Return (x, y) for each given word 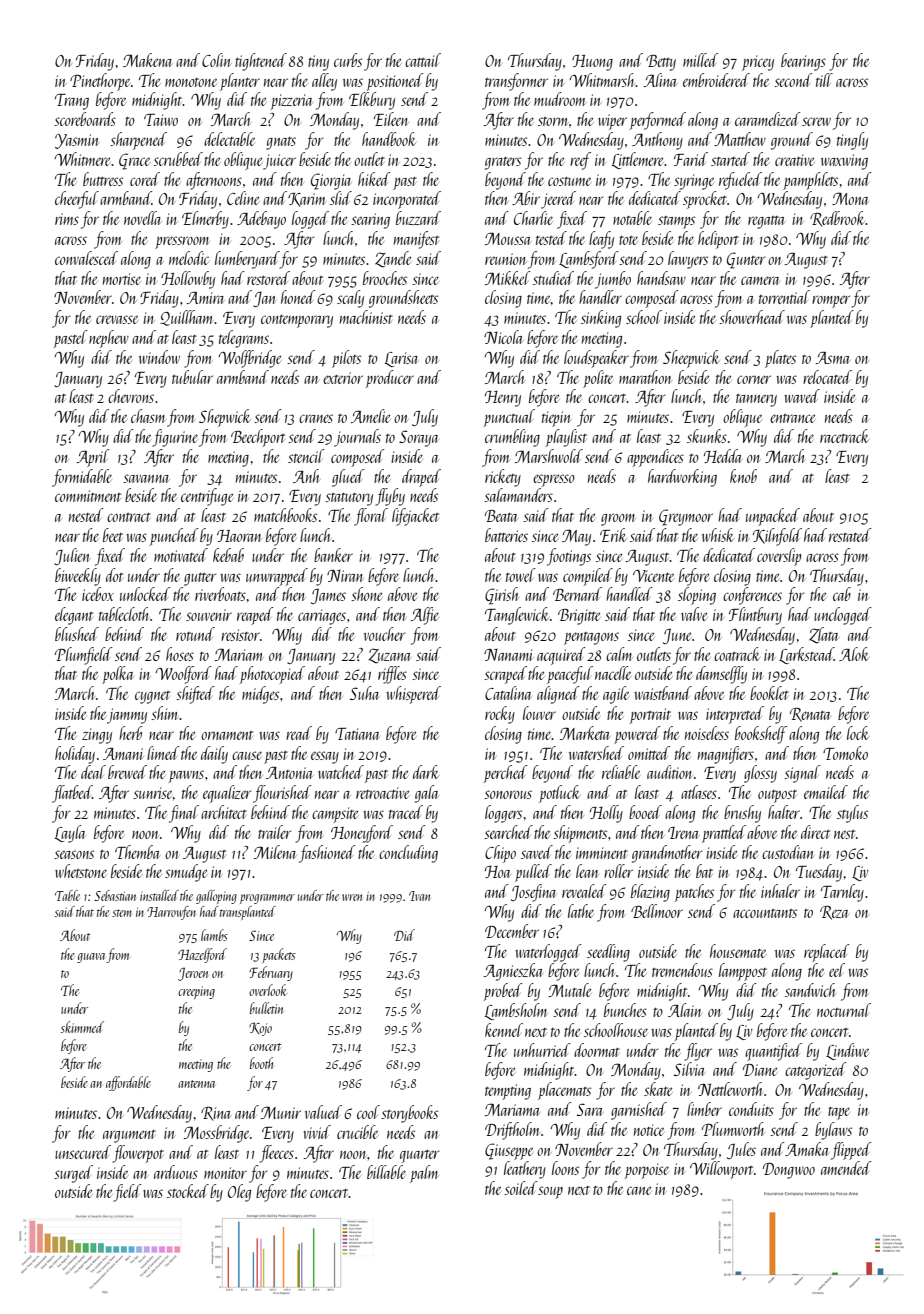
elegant (74, 616)
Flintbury (755, 616)
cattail (423, 60)
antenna (196, 1084)
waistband (663, 693)
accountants (765, 913)
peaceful (570, 675)
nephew (109, 339)
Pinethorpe (100, 82)
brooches (385, 278)
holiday (75, 755)
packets (279, 955)
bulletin (266, 1008)
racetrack (844, 436)
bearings (803, 62)
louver (539, 713)
